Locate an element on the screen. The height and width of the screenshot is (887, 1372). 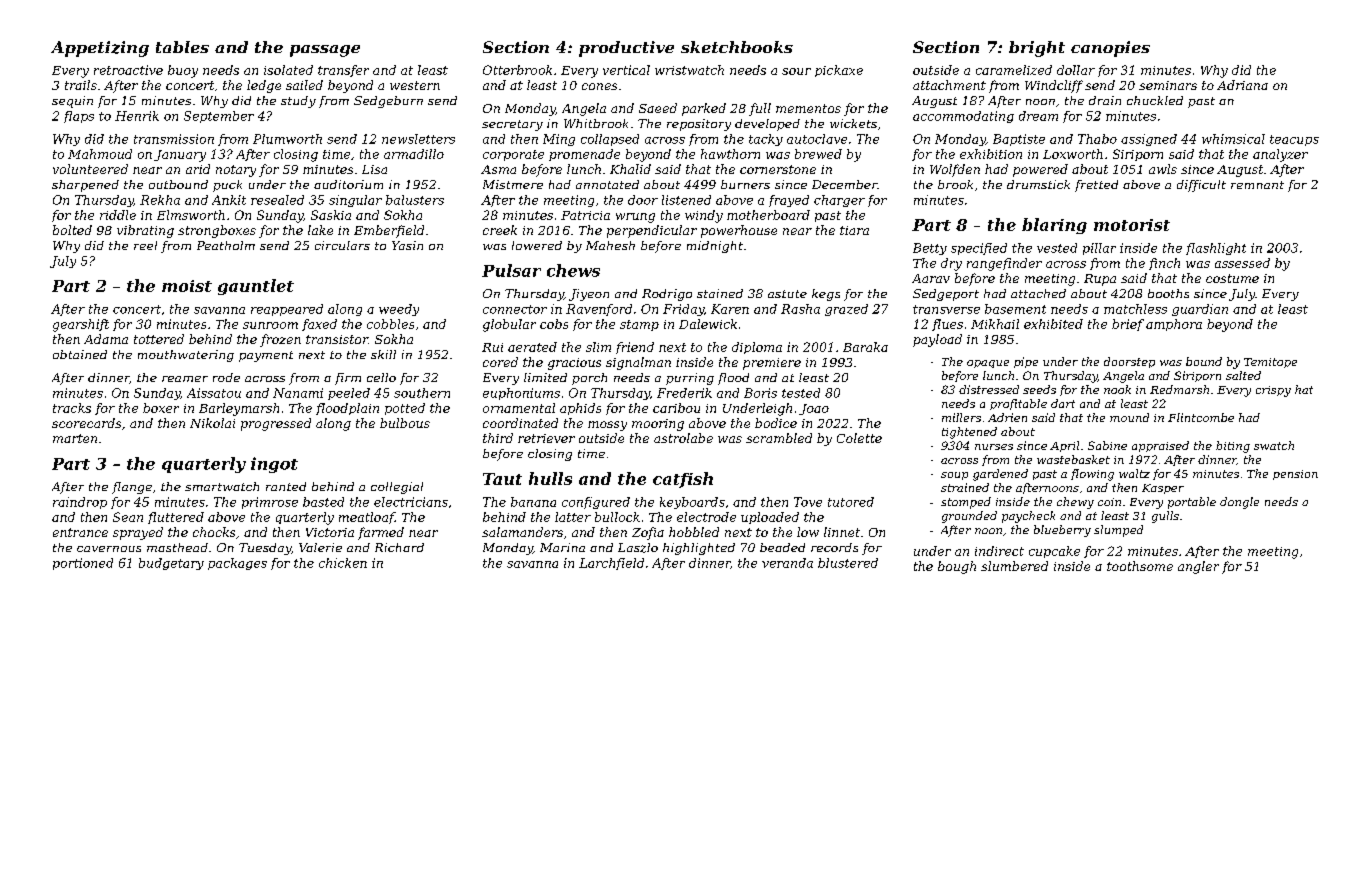
Appetizing is located at coordinates (100, 49).
